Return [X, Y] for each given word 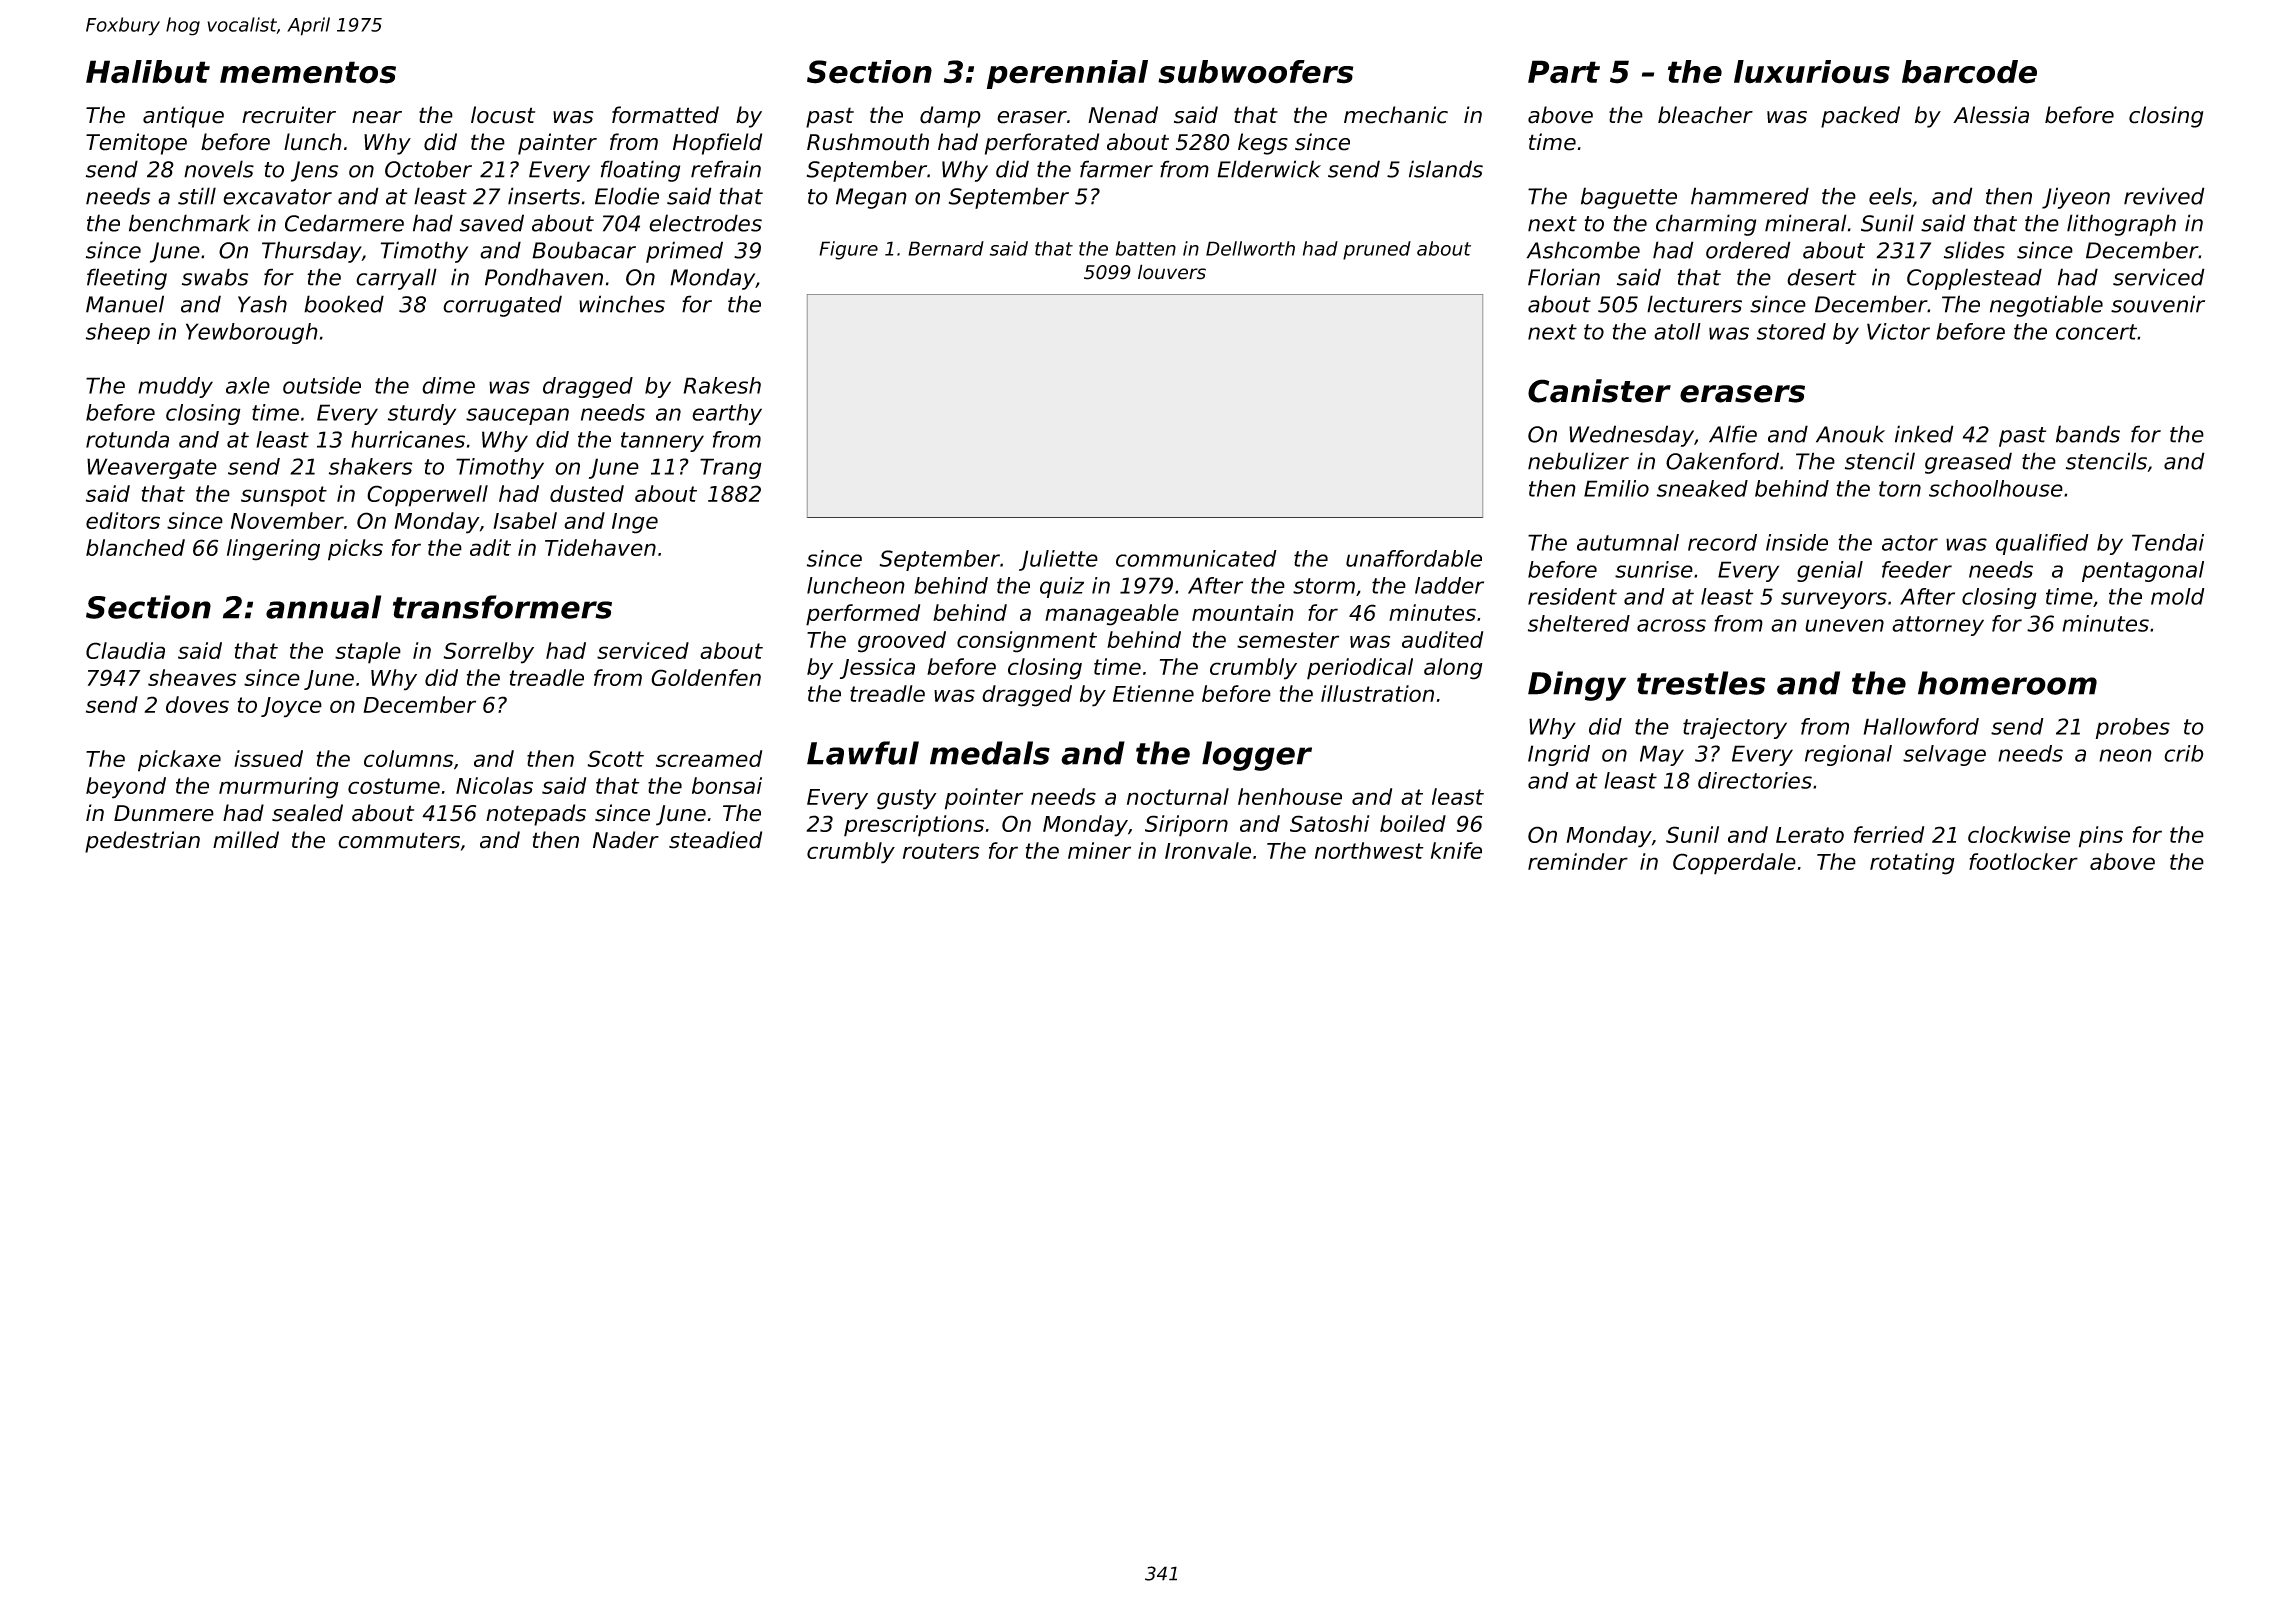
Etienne [1153, 693]
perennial [1067, 74]
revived [2164, 196]
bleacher [1705, 115]
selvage [1944, 755]
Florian [1564, 277]
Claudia [125, 650]
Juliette [1058, 560]
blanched [135, 547]
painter [557, 144]
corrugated [502, 306]
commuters [399, 840]
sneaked [1702, 488]
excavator [277, 197]
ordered [1748, 250]
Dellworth [1250, 248]
